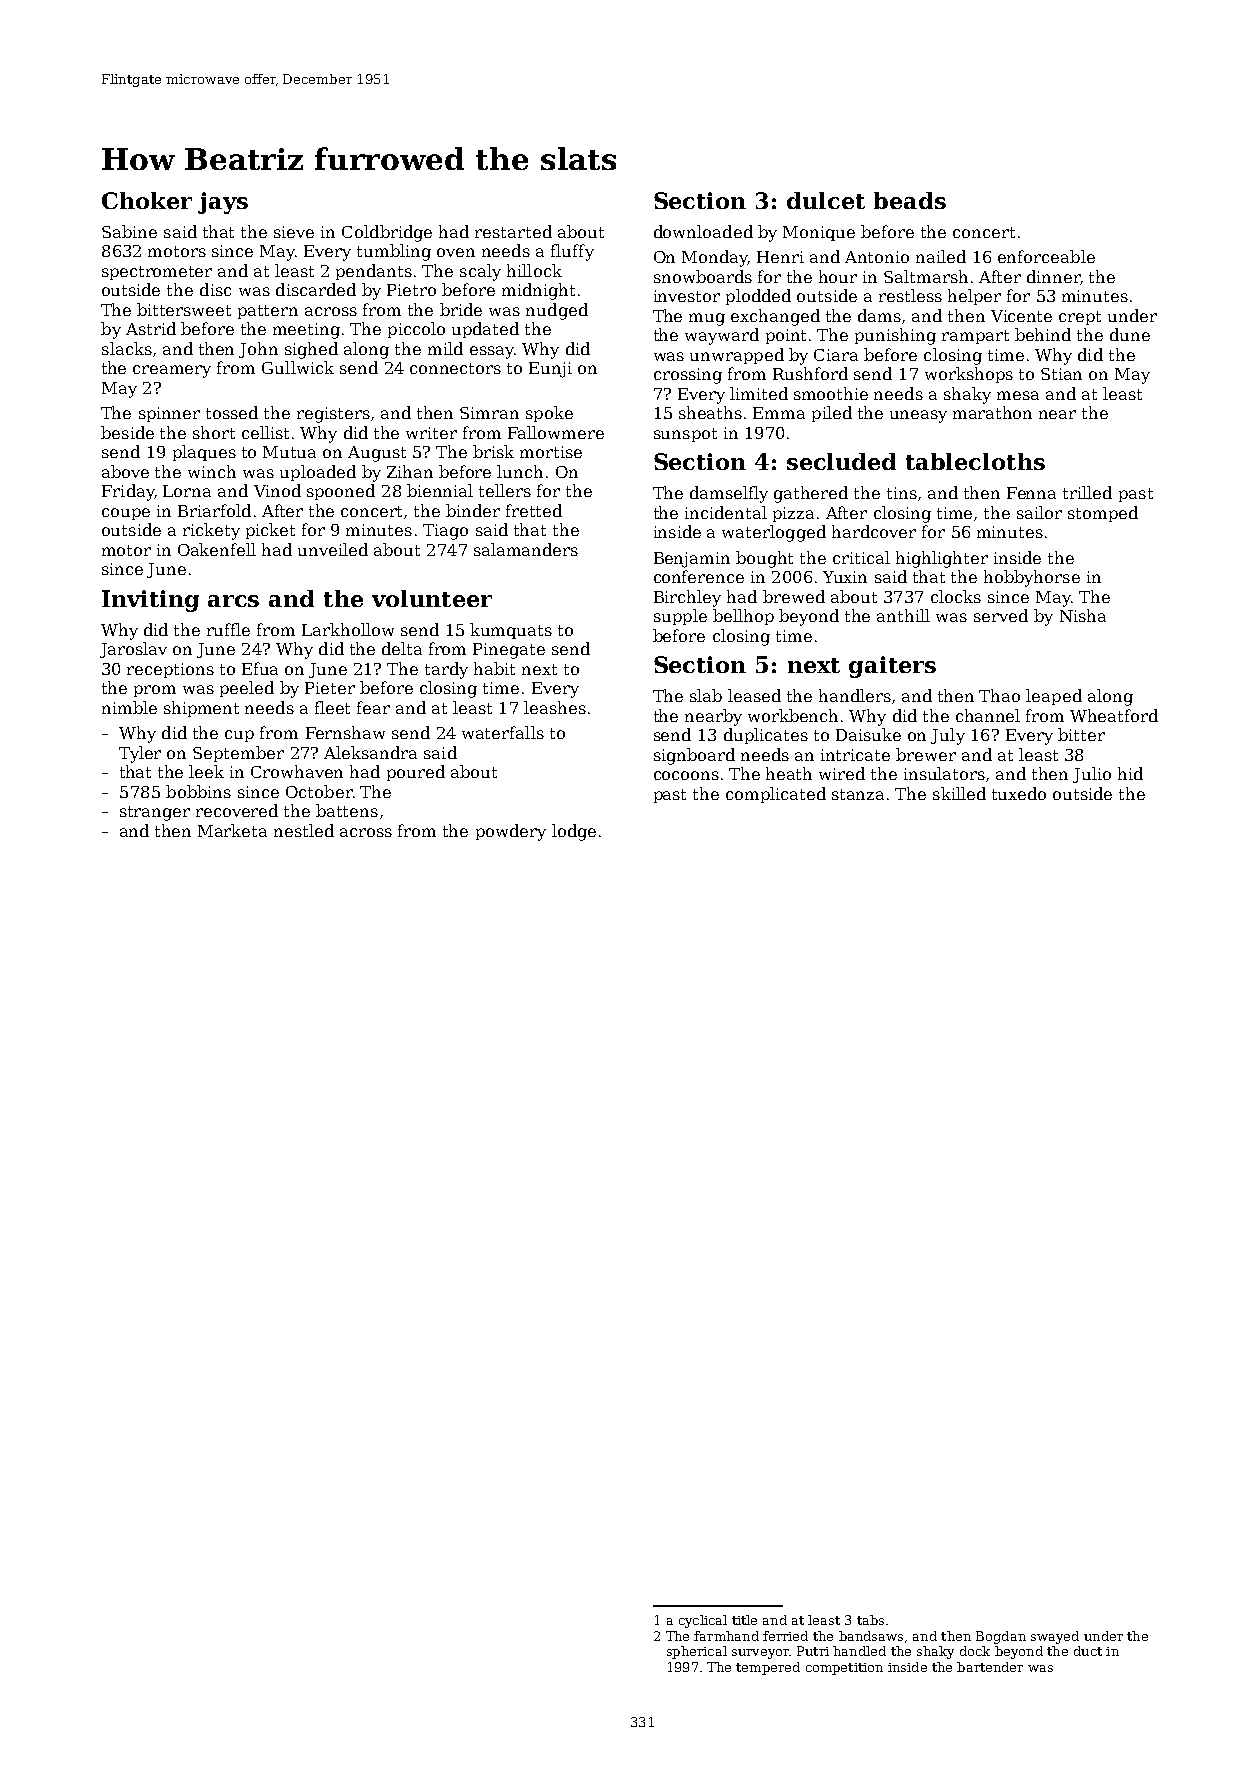 This screenshot has height=1782, width=1260. I want to click on cyclical, so click(703, 1621).
